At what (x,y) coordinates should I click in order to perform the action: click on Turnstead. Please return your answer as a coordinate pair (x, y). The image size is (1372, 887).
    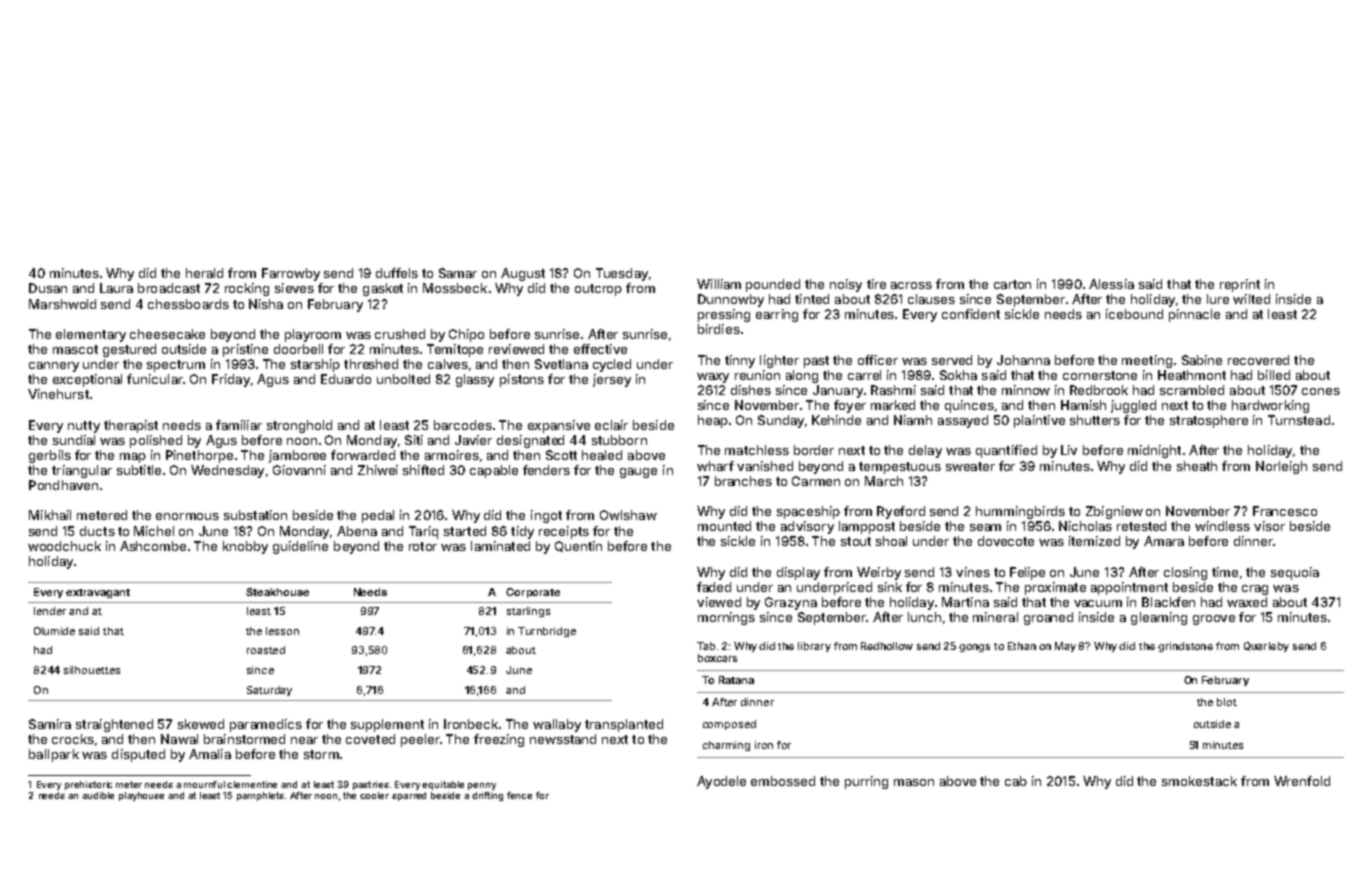
    Looking at the image, I should click on (1299, 420).
